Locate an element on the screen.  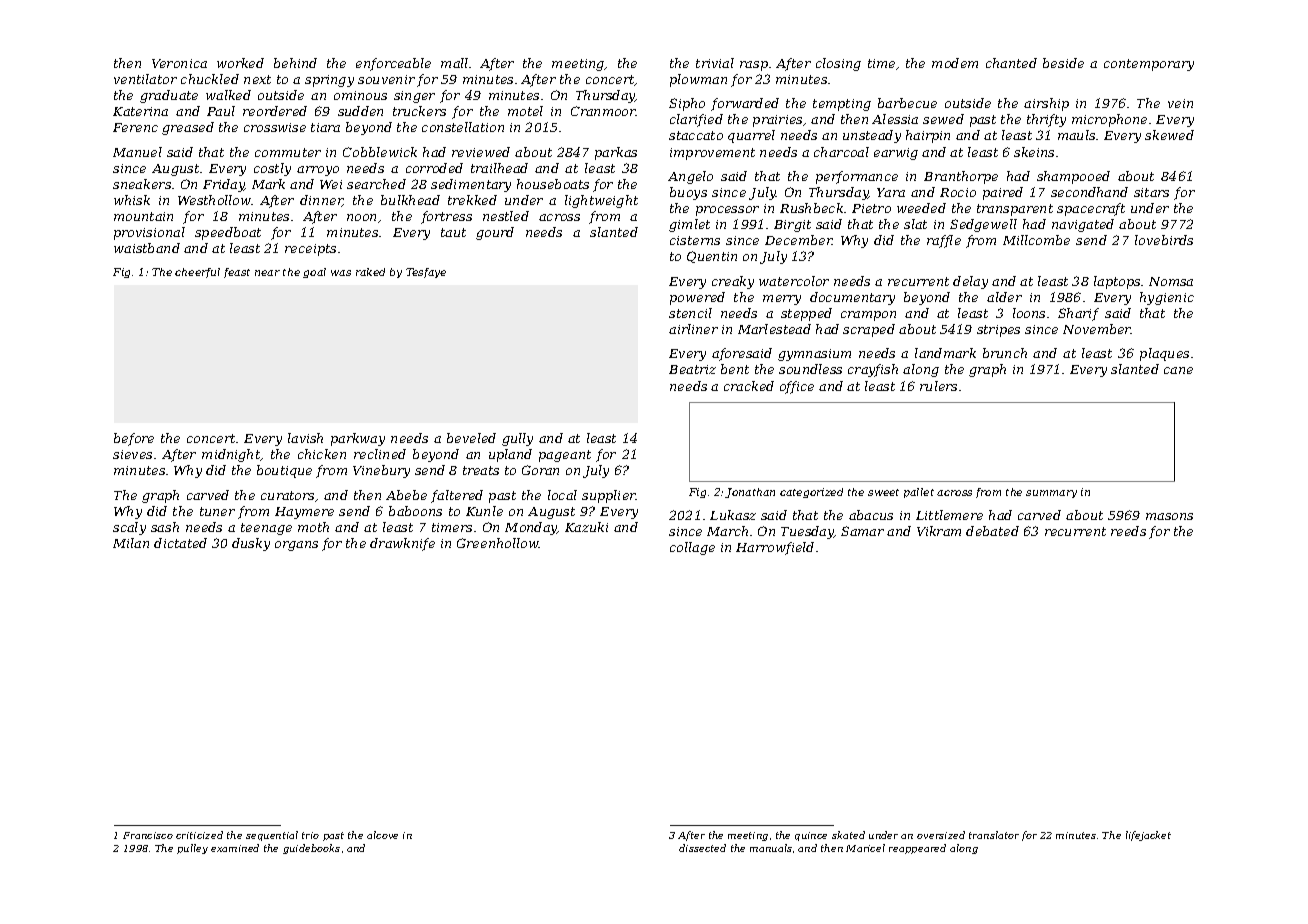
contemporary is located at coordinates (1149, 65).
